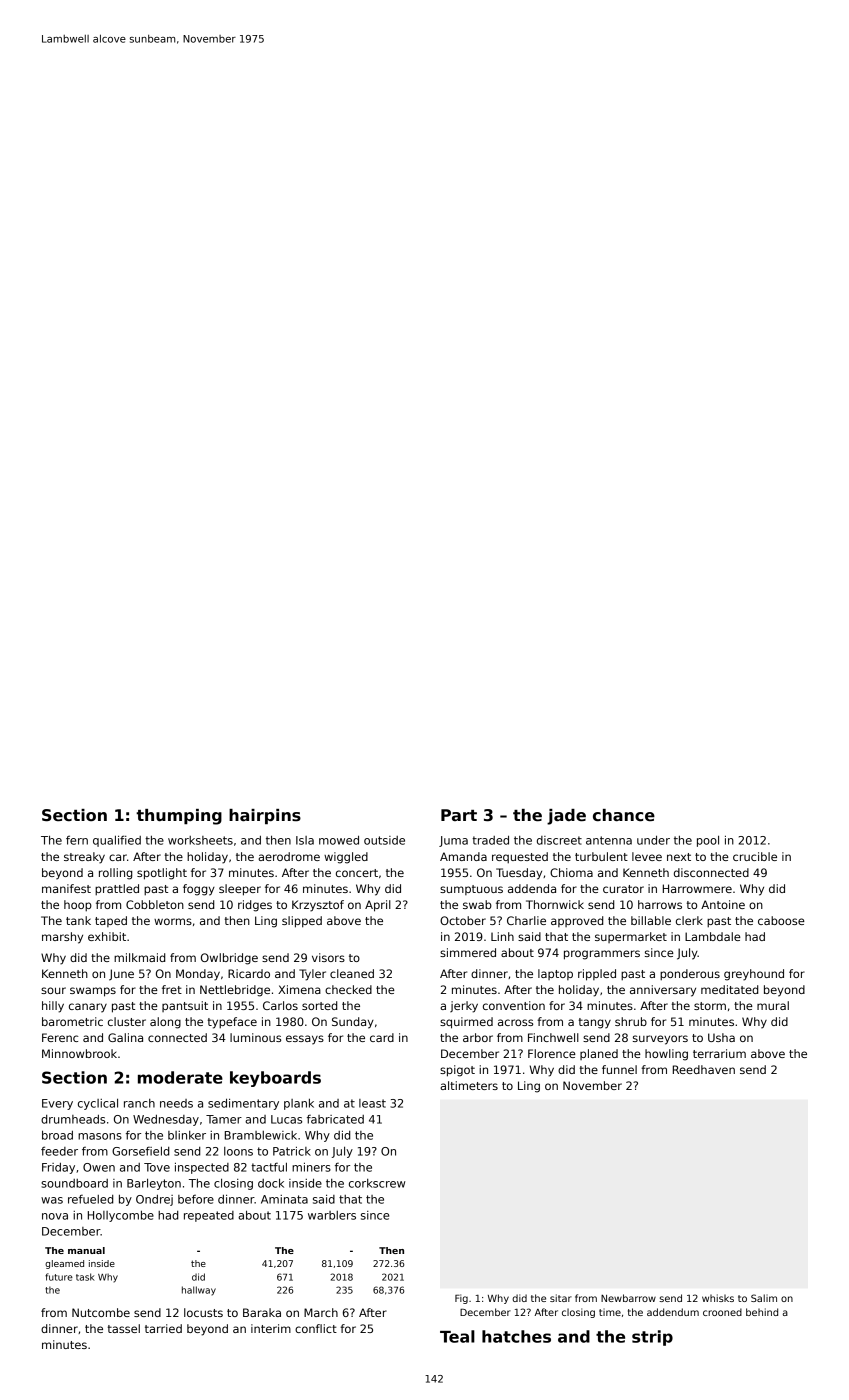 This image has width=849, height=1400. I want to click on Newbarrow, so click(628, 1298).
